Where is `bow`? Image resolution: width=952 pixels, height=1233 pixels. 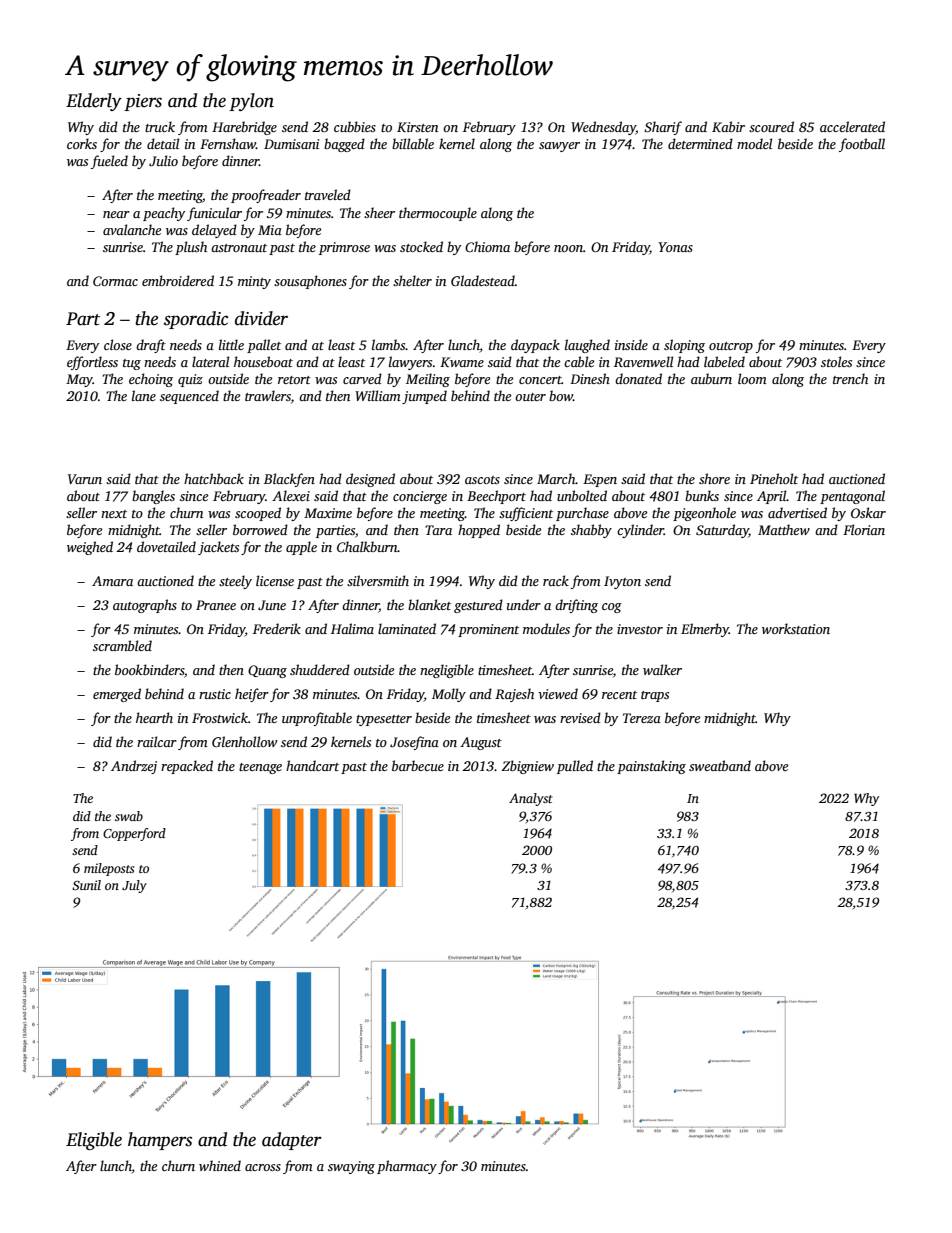
bow is located at coordinates (561, 395).
